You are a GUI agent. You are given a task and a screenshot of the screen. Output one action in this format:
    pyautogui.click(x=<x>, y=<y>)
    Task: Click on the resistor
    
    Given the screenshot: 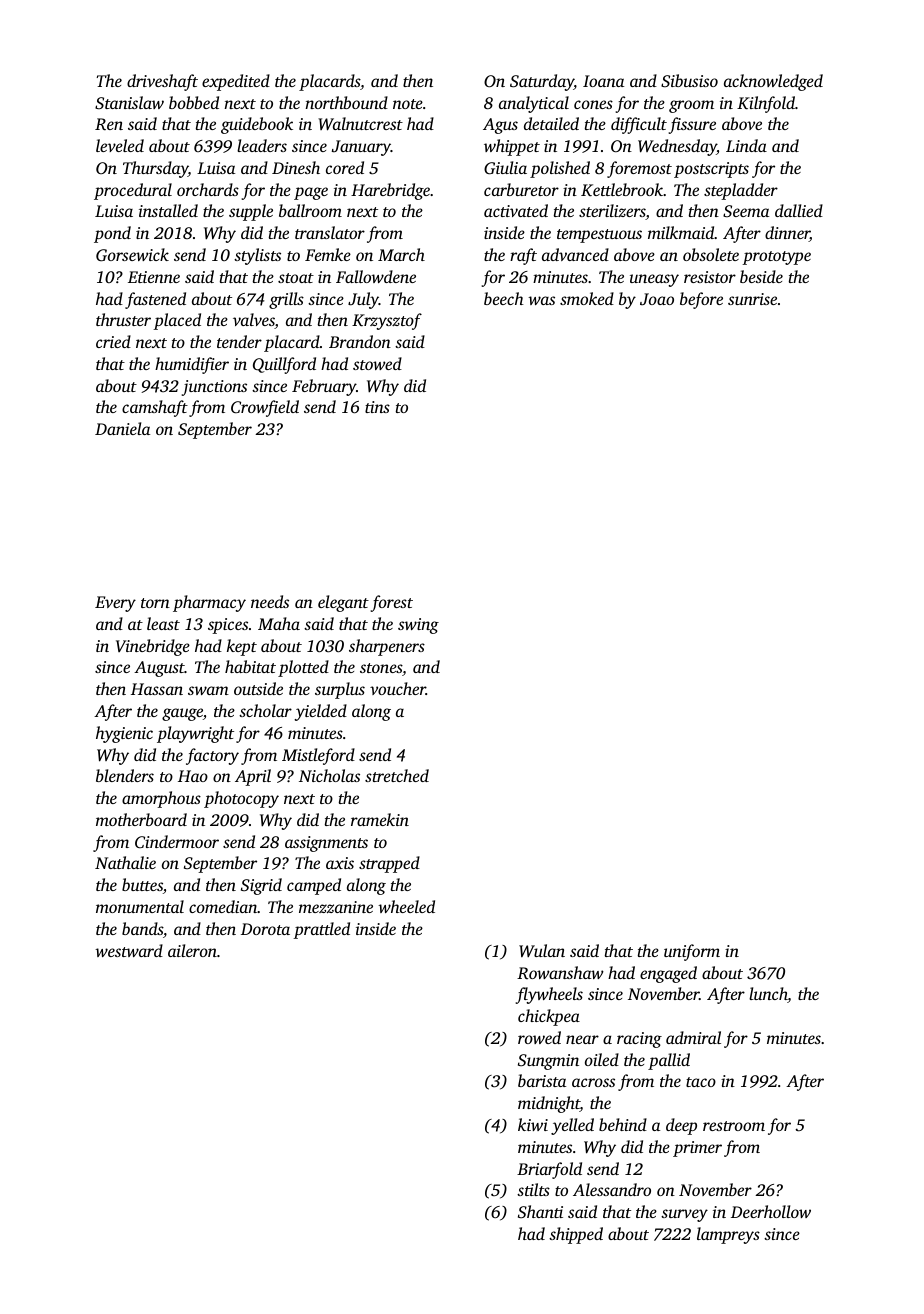 What is the action you would take?
    pyautogui.click(x=710, y=277)
